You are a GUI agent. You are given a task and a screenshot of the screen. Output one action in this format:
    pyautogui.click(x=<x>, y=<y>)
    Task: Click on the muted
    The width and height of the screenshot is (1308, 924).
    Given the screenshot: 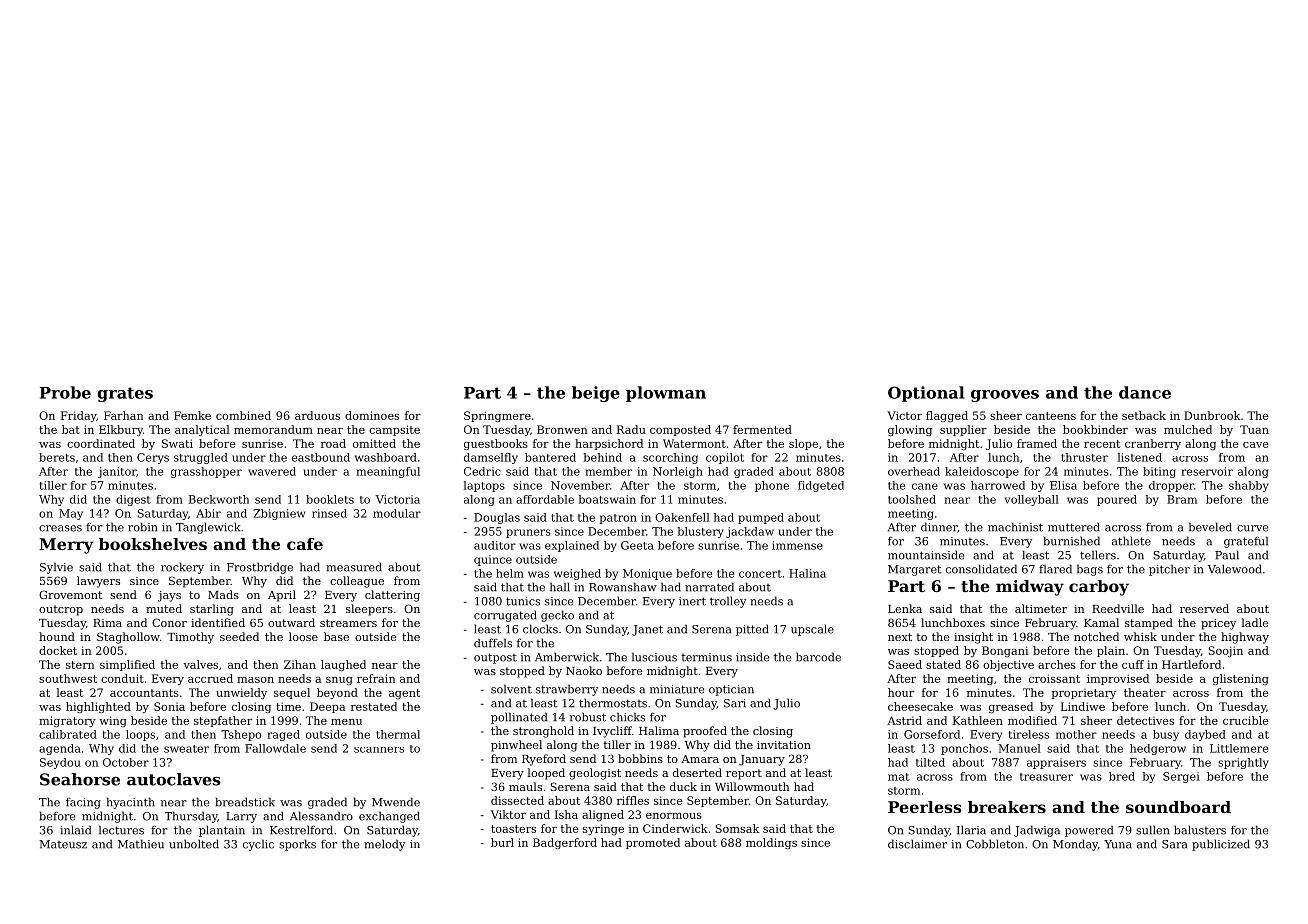 What is the action you would take?
    pyautogui.click(x=164, y=608)
